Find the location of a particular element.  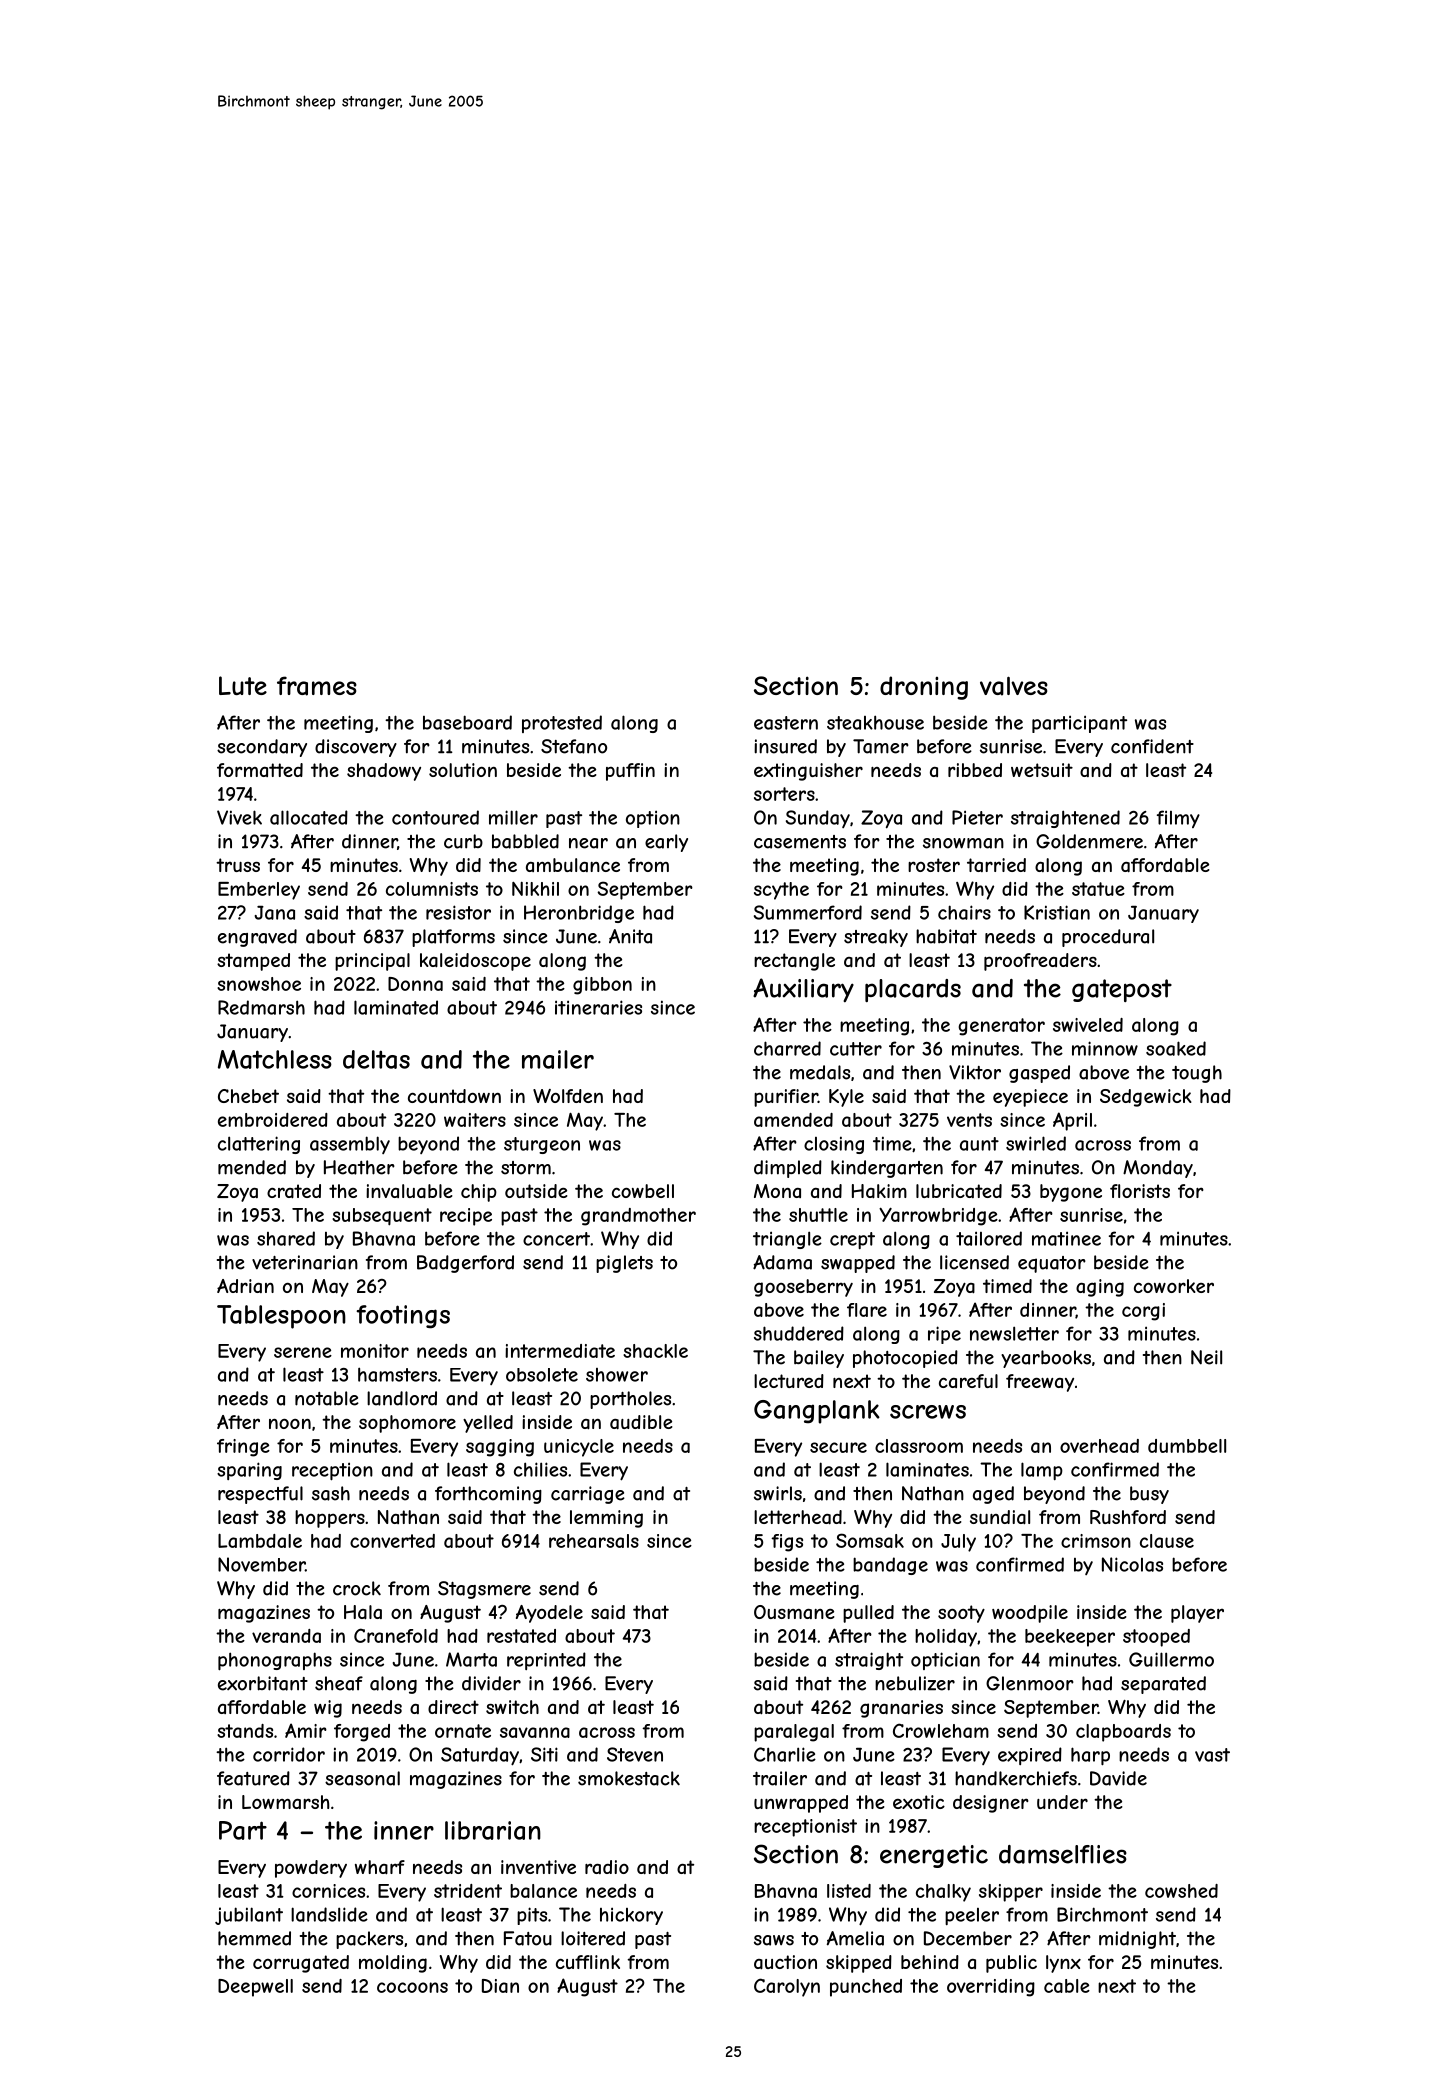

Deepwell is located at coordinates (255, 1988).
